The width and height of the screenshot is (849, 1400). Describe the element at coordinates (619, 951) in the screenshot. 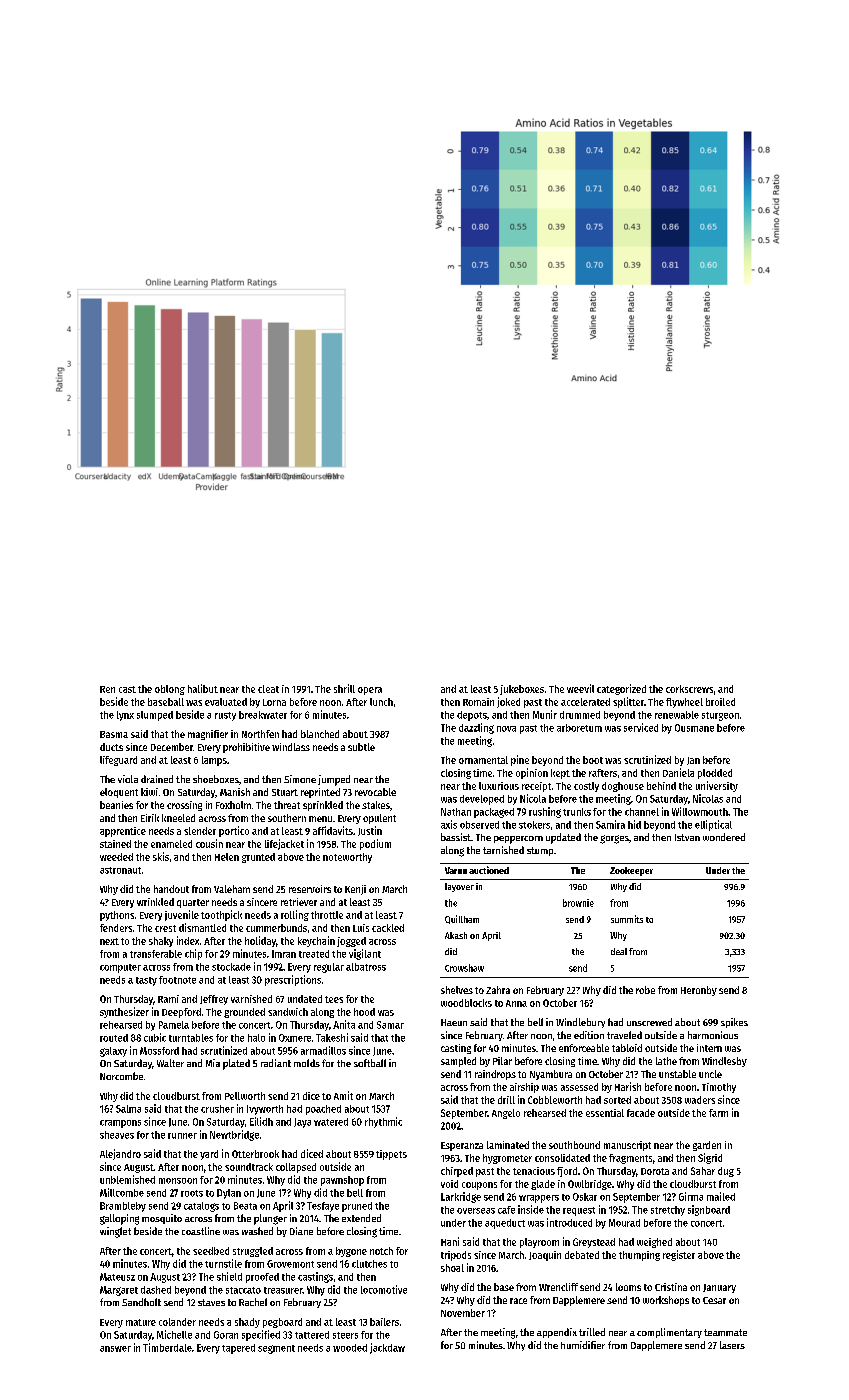

I see `deal` at that location.
